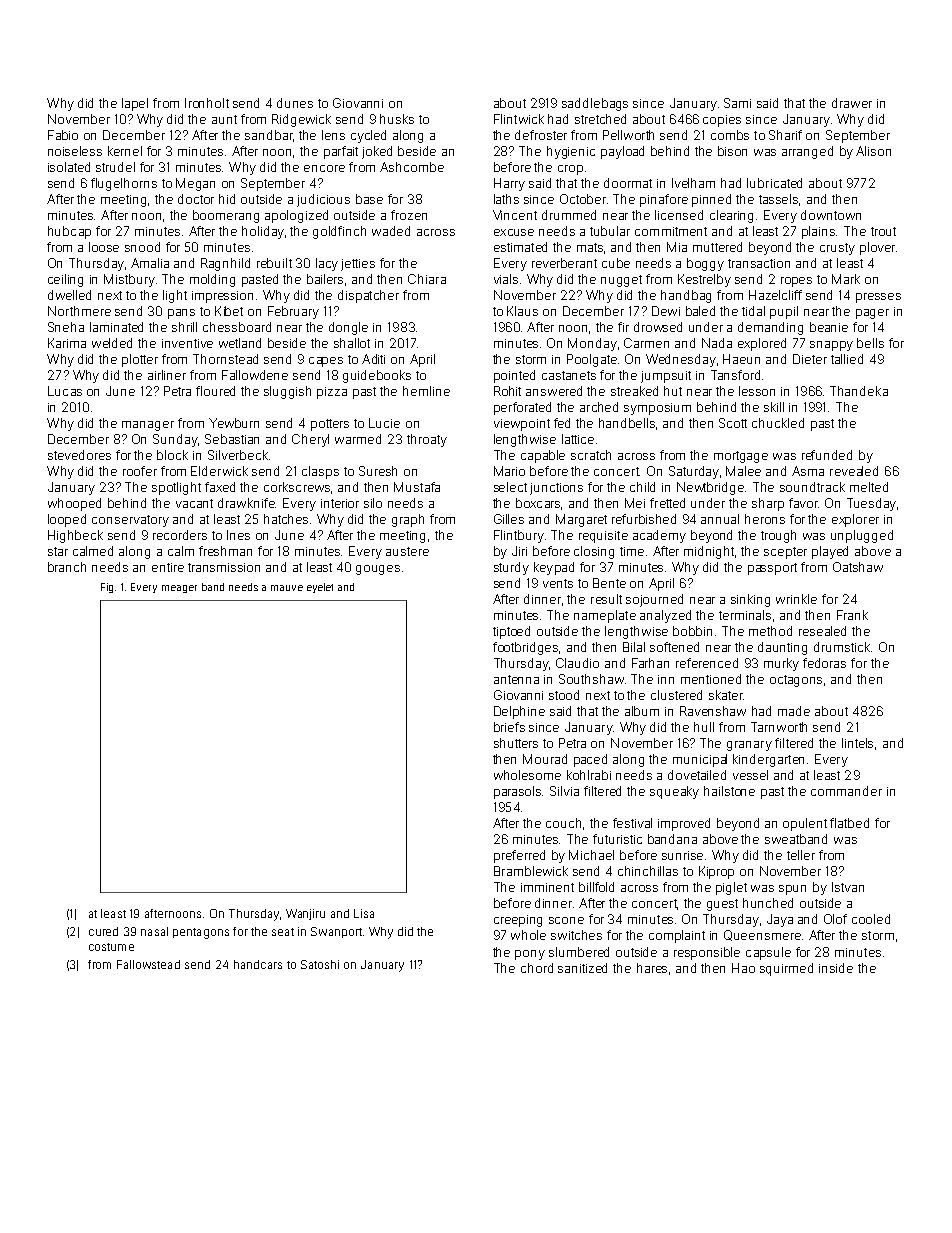 The width and height of the image is (952, 1233). Describe the element at coordinates (172, 455) in the image. I see `block` at that location.
